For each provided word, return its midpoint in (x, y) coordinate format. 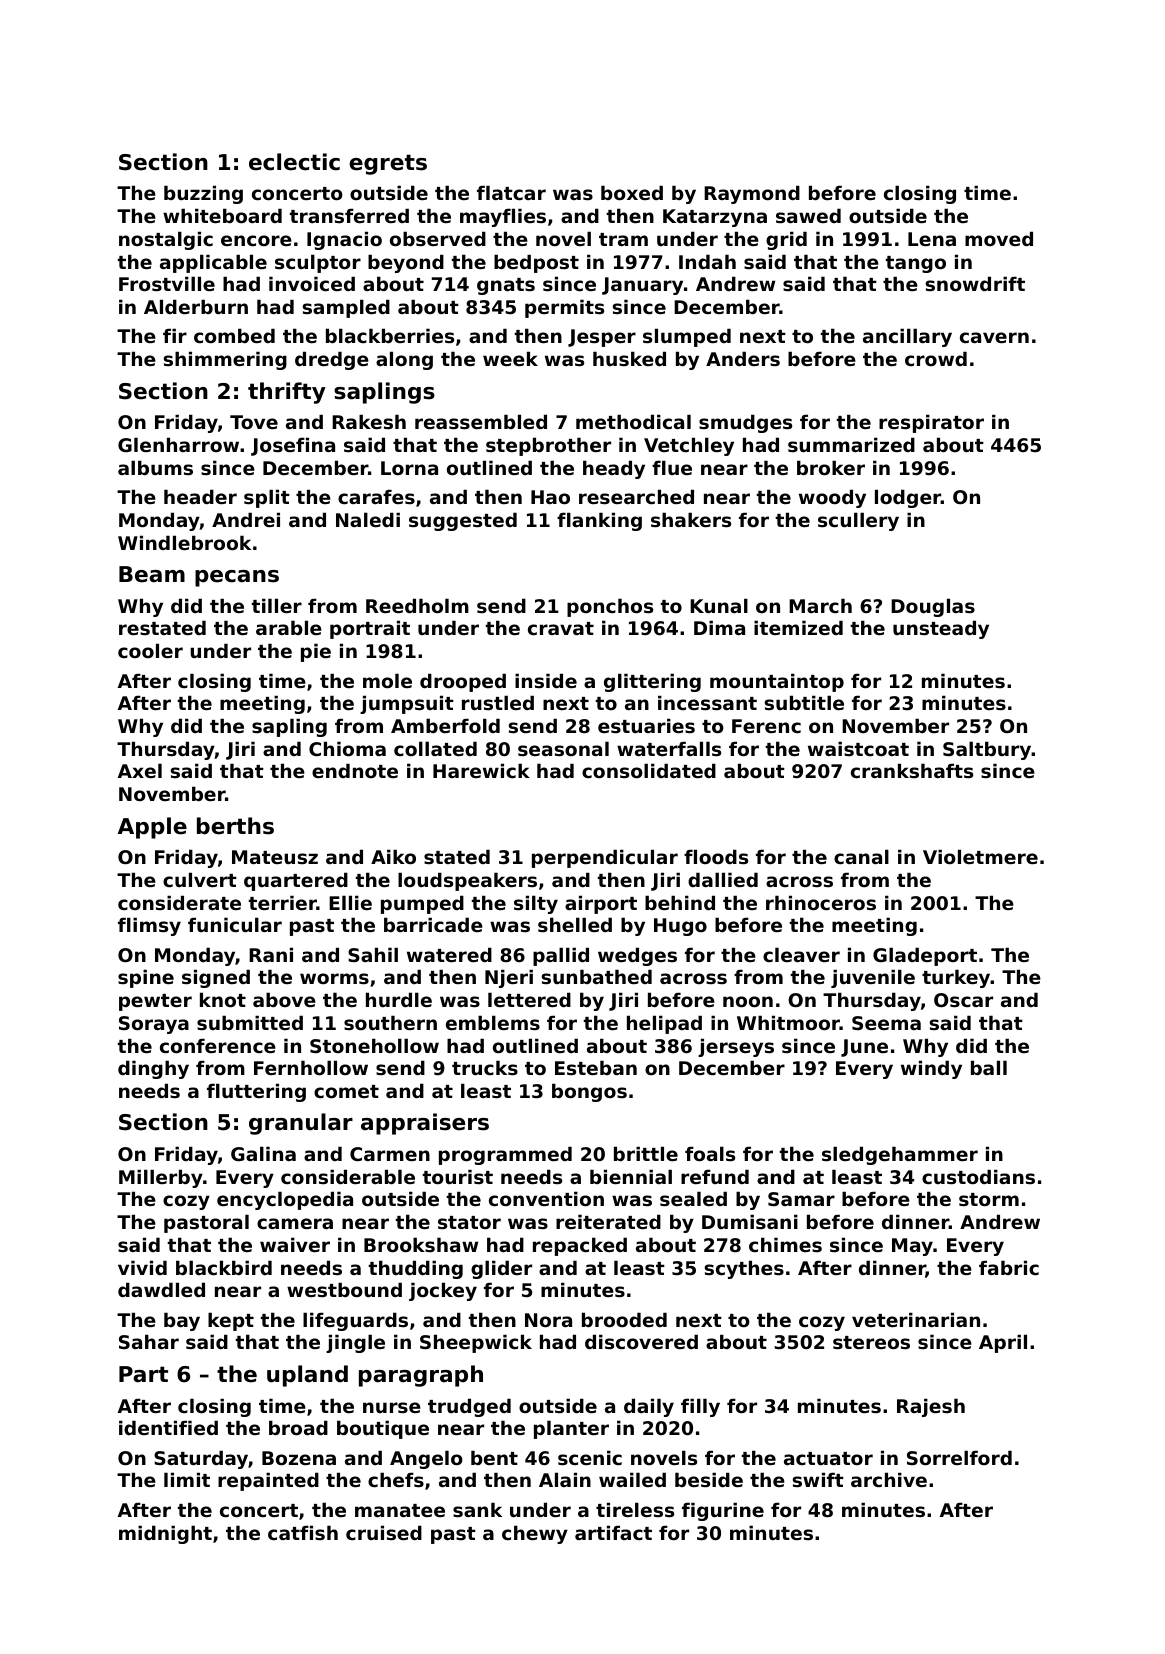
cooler (150, 650)
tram (623, 239)
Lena (932, 239)
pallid (561, 956)
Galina (263, 1154)
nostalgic (166, 240)
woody (832, 498)
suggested (463, 521)
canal (861, 856)
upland (307, 1376)
